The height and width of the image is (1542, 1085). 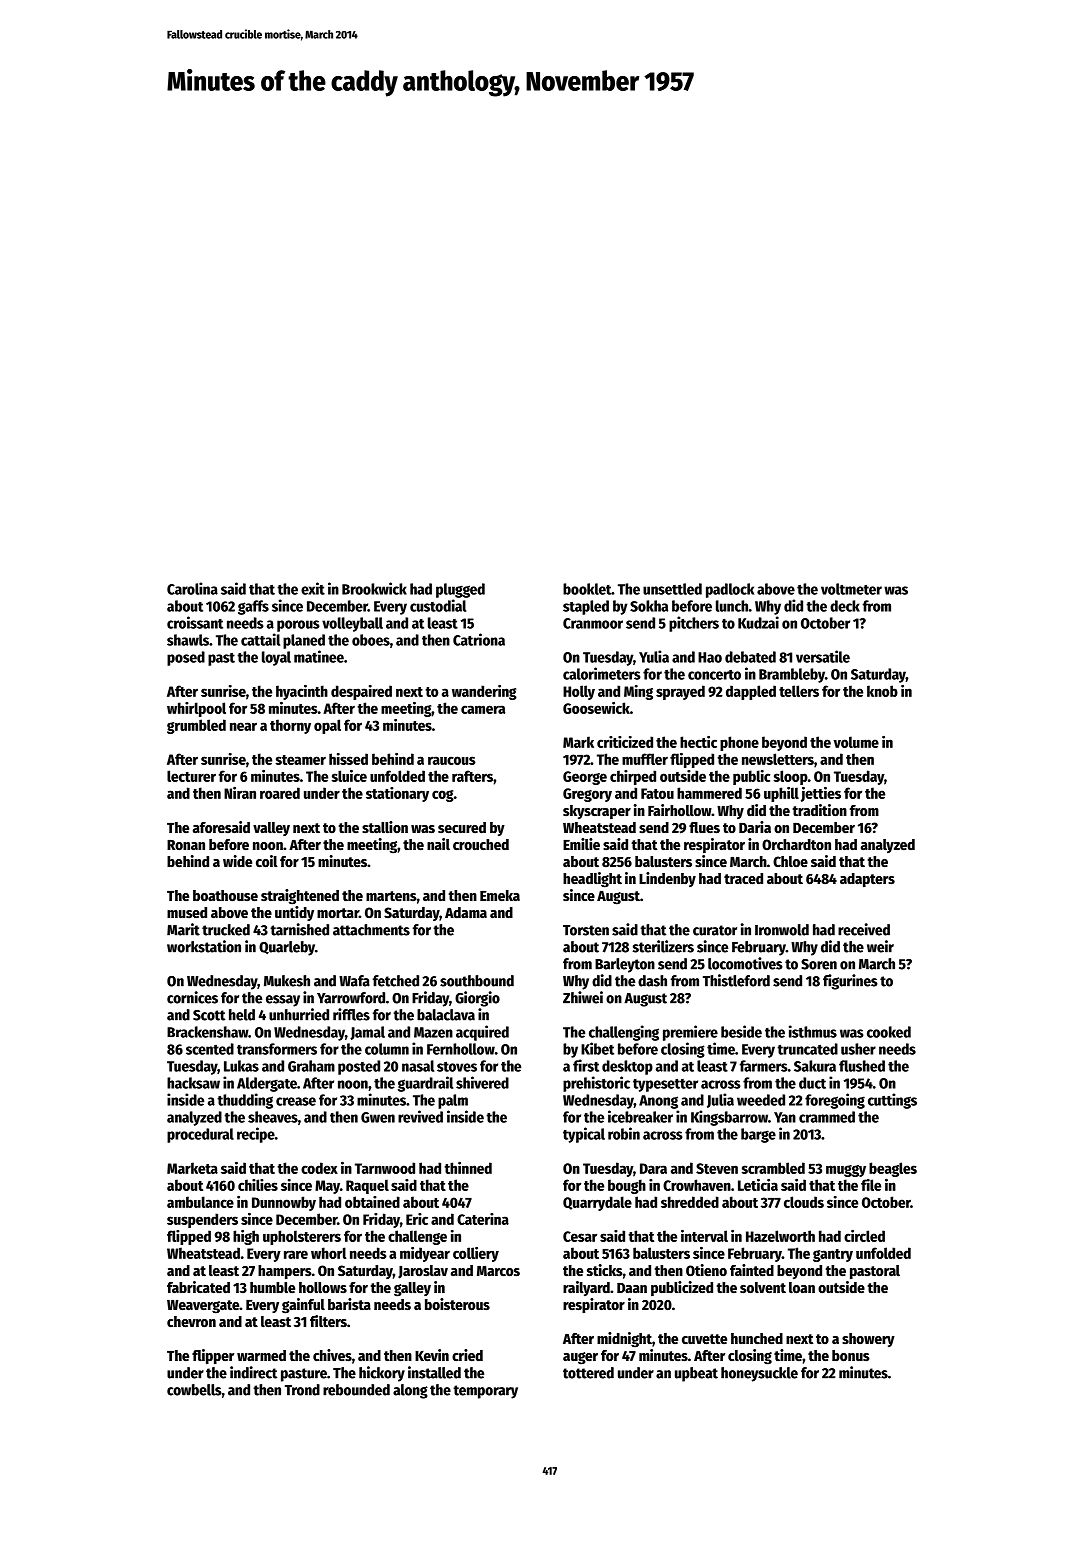 What do you see at coordinates (889, 1032) in the image?
I see `cooked` at bounding box center [889, 1032].
